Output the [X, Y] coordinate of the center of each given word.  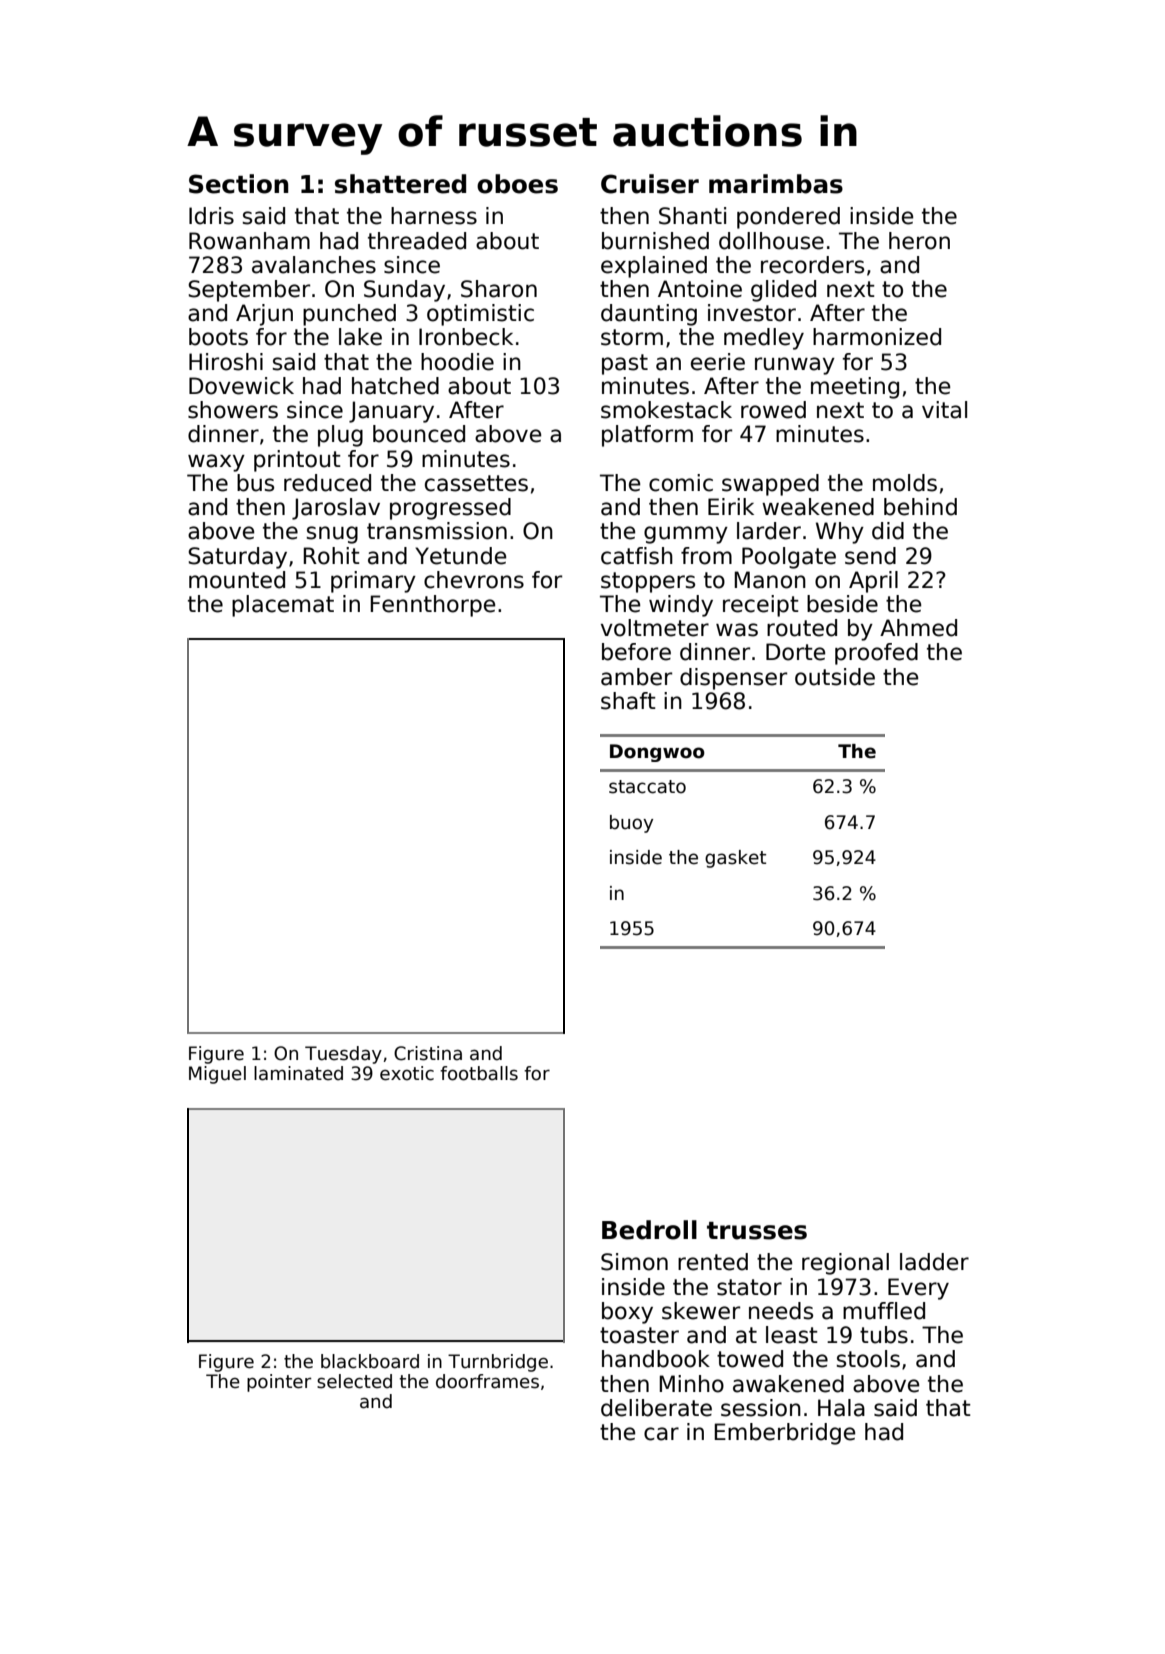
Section [239, 184]
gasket [735, 859]
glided [783, 291]
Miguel [217, 1075]
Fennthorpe [433, 606]
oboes [517, 184]
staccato [647, 787]
